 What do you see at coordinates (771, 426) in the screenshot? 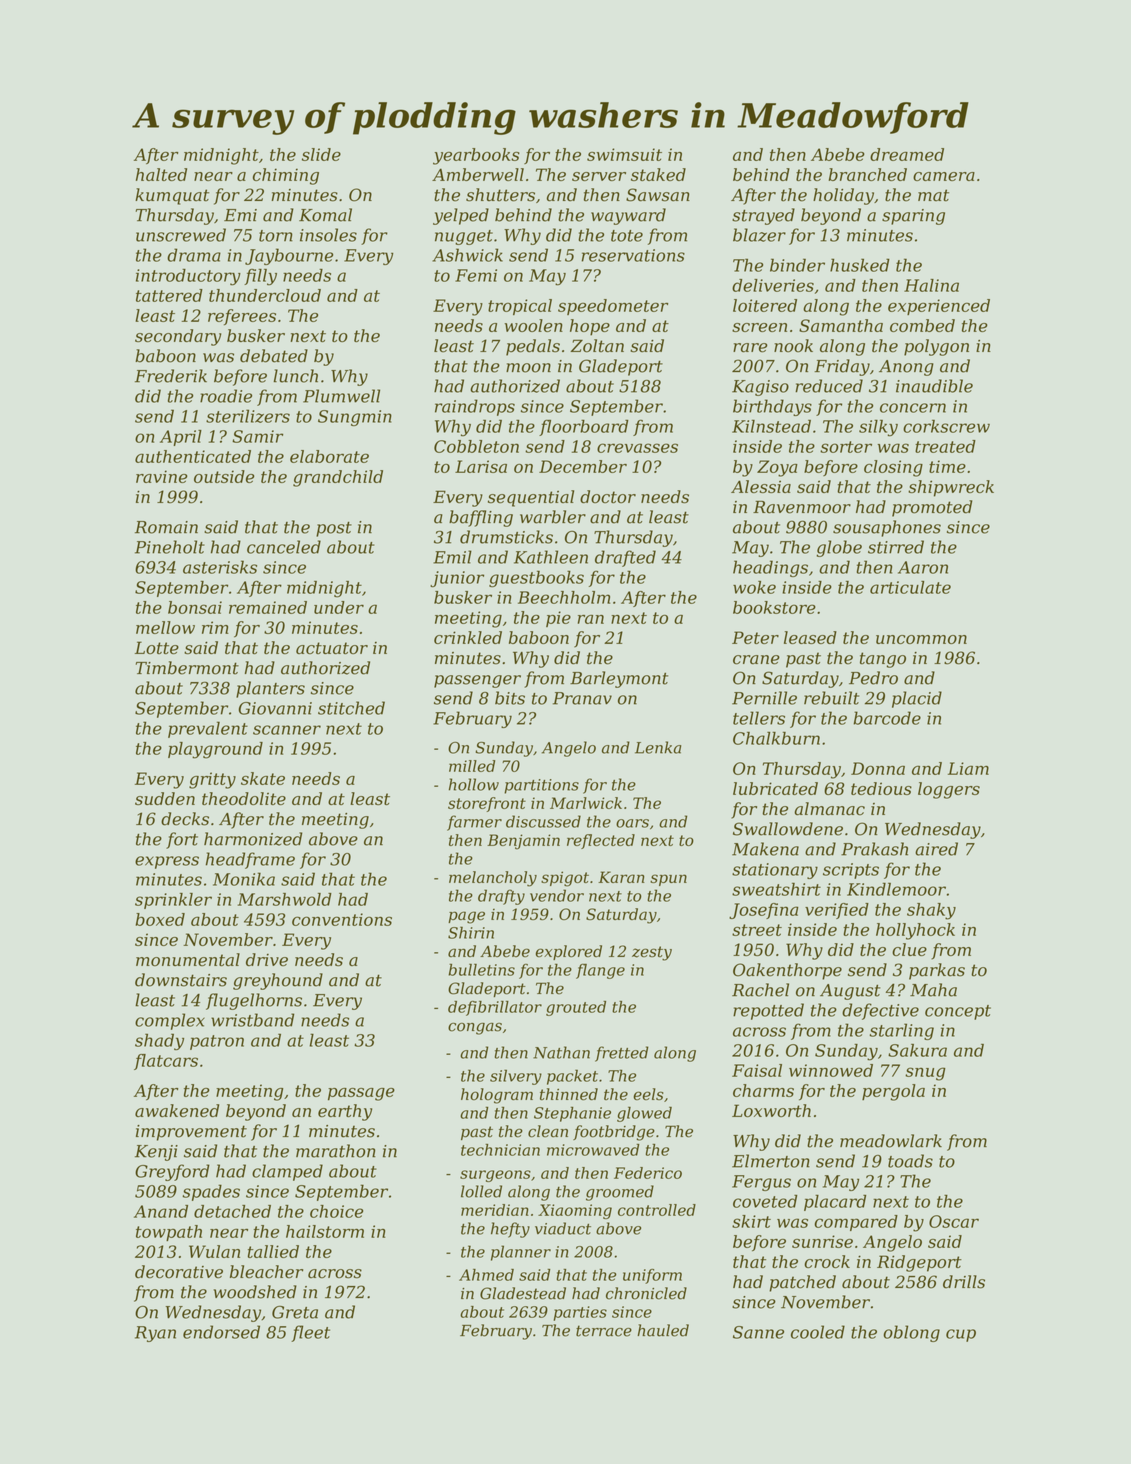
I see `Kilnstead` at bounding box center [771, 426].
